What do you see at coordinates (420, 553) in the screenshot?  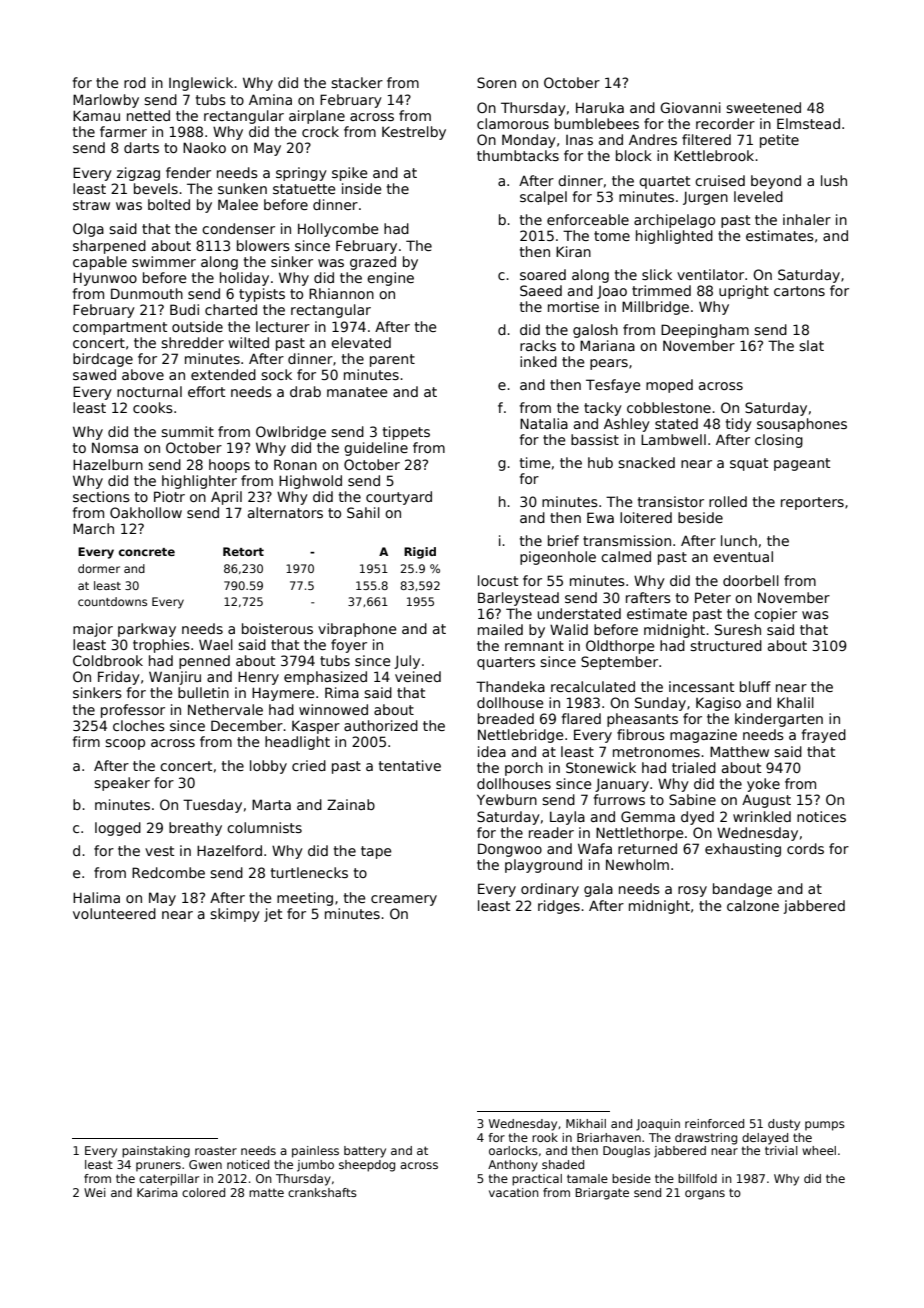 I see `Rigid` at bounding box center [420, 553].
